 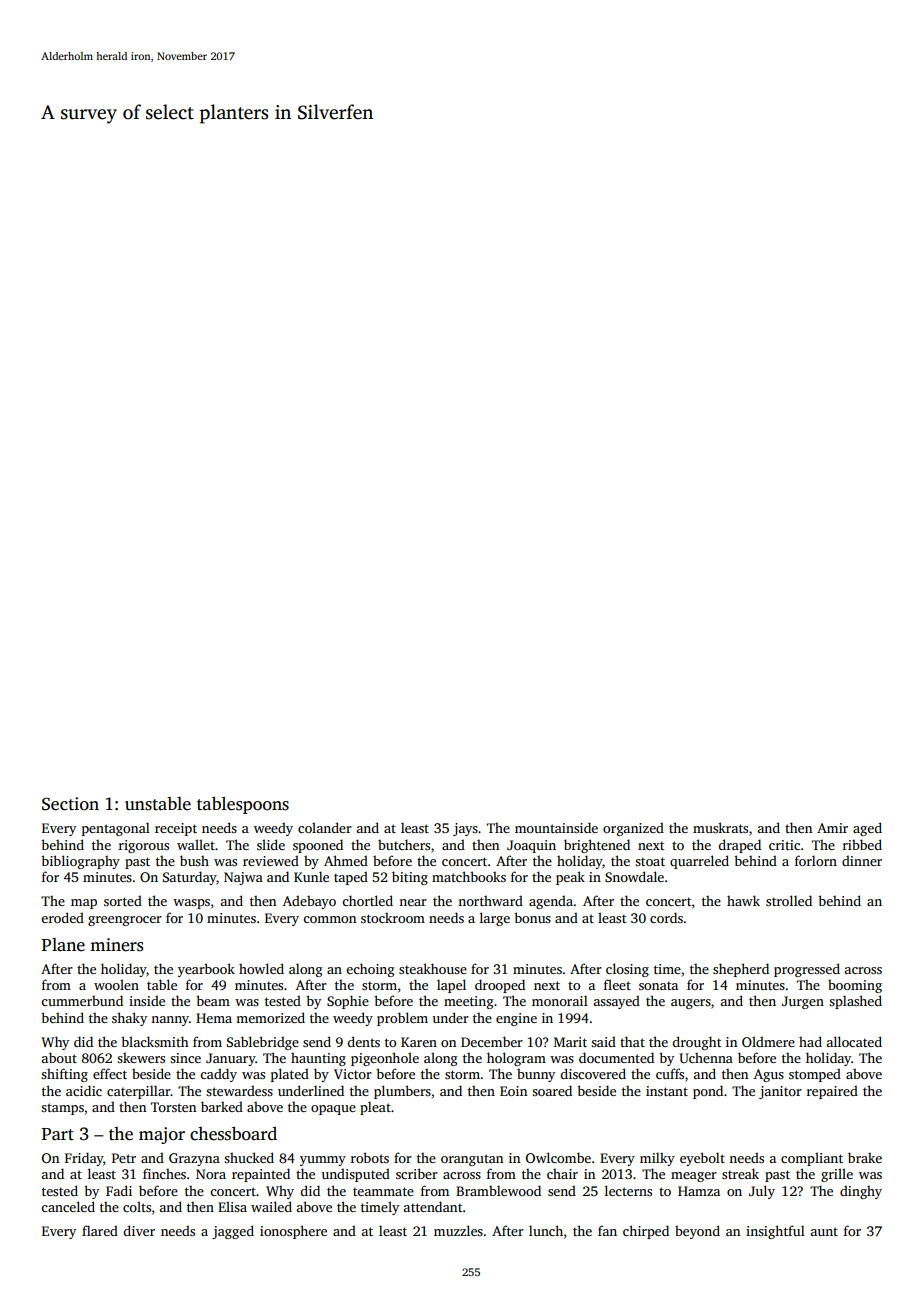 I want to click on colts, so click(x=137, y=1206).
